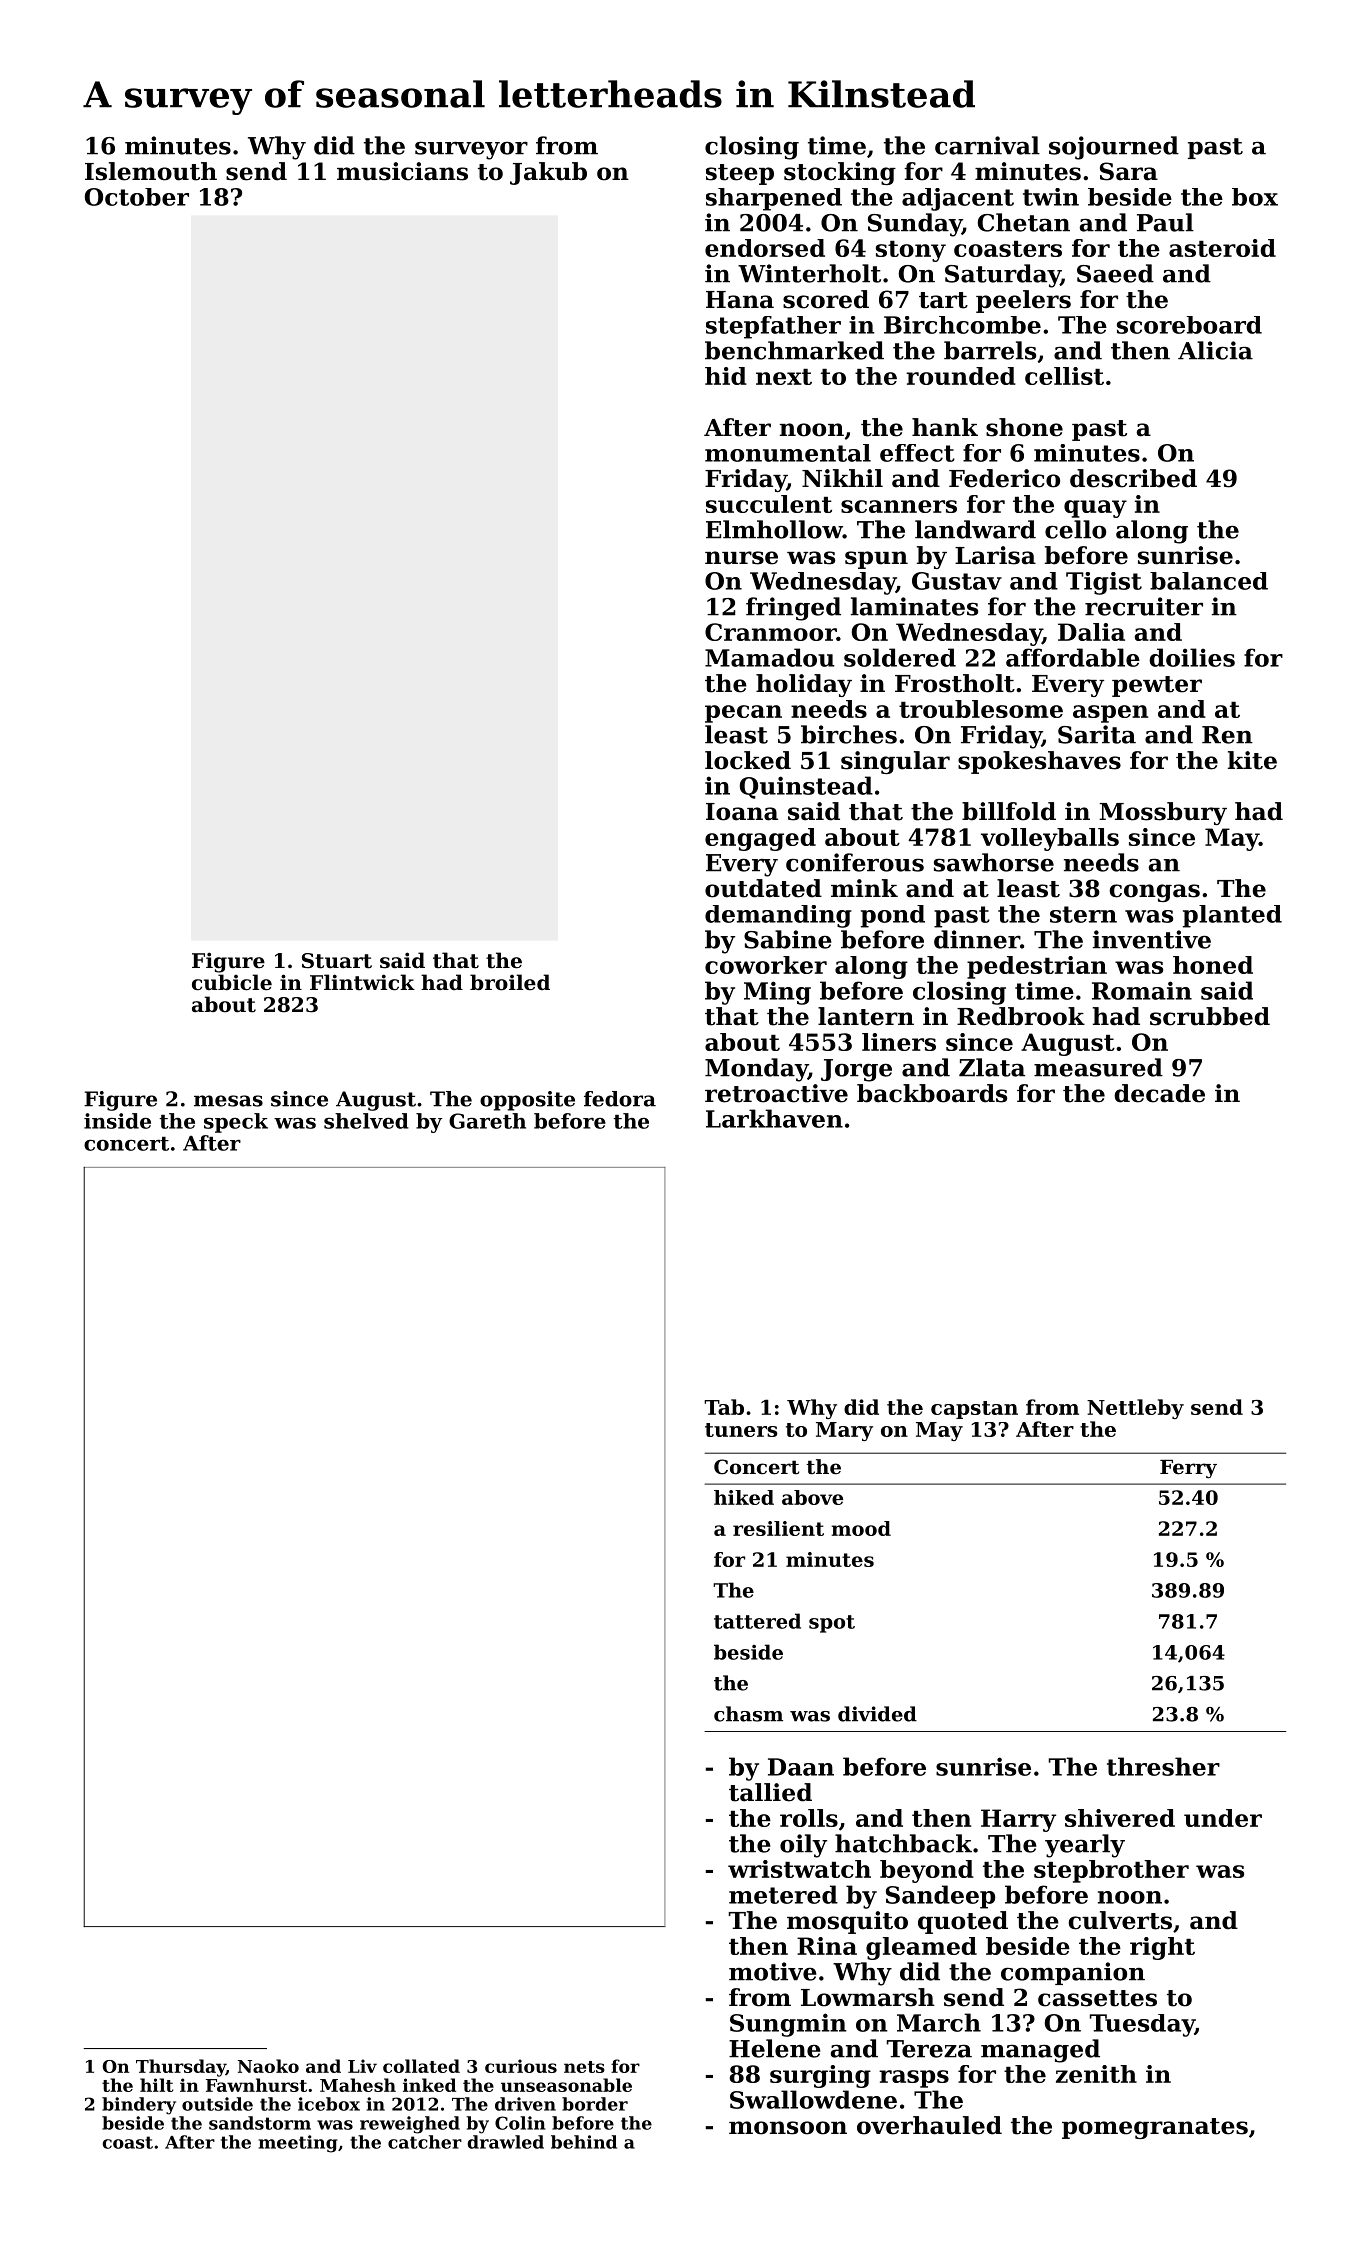  I want to click on Naoko, so click(268, 2066).
